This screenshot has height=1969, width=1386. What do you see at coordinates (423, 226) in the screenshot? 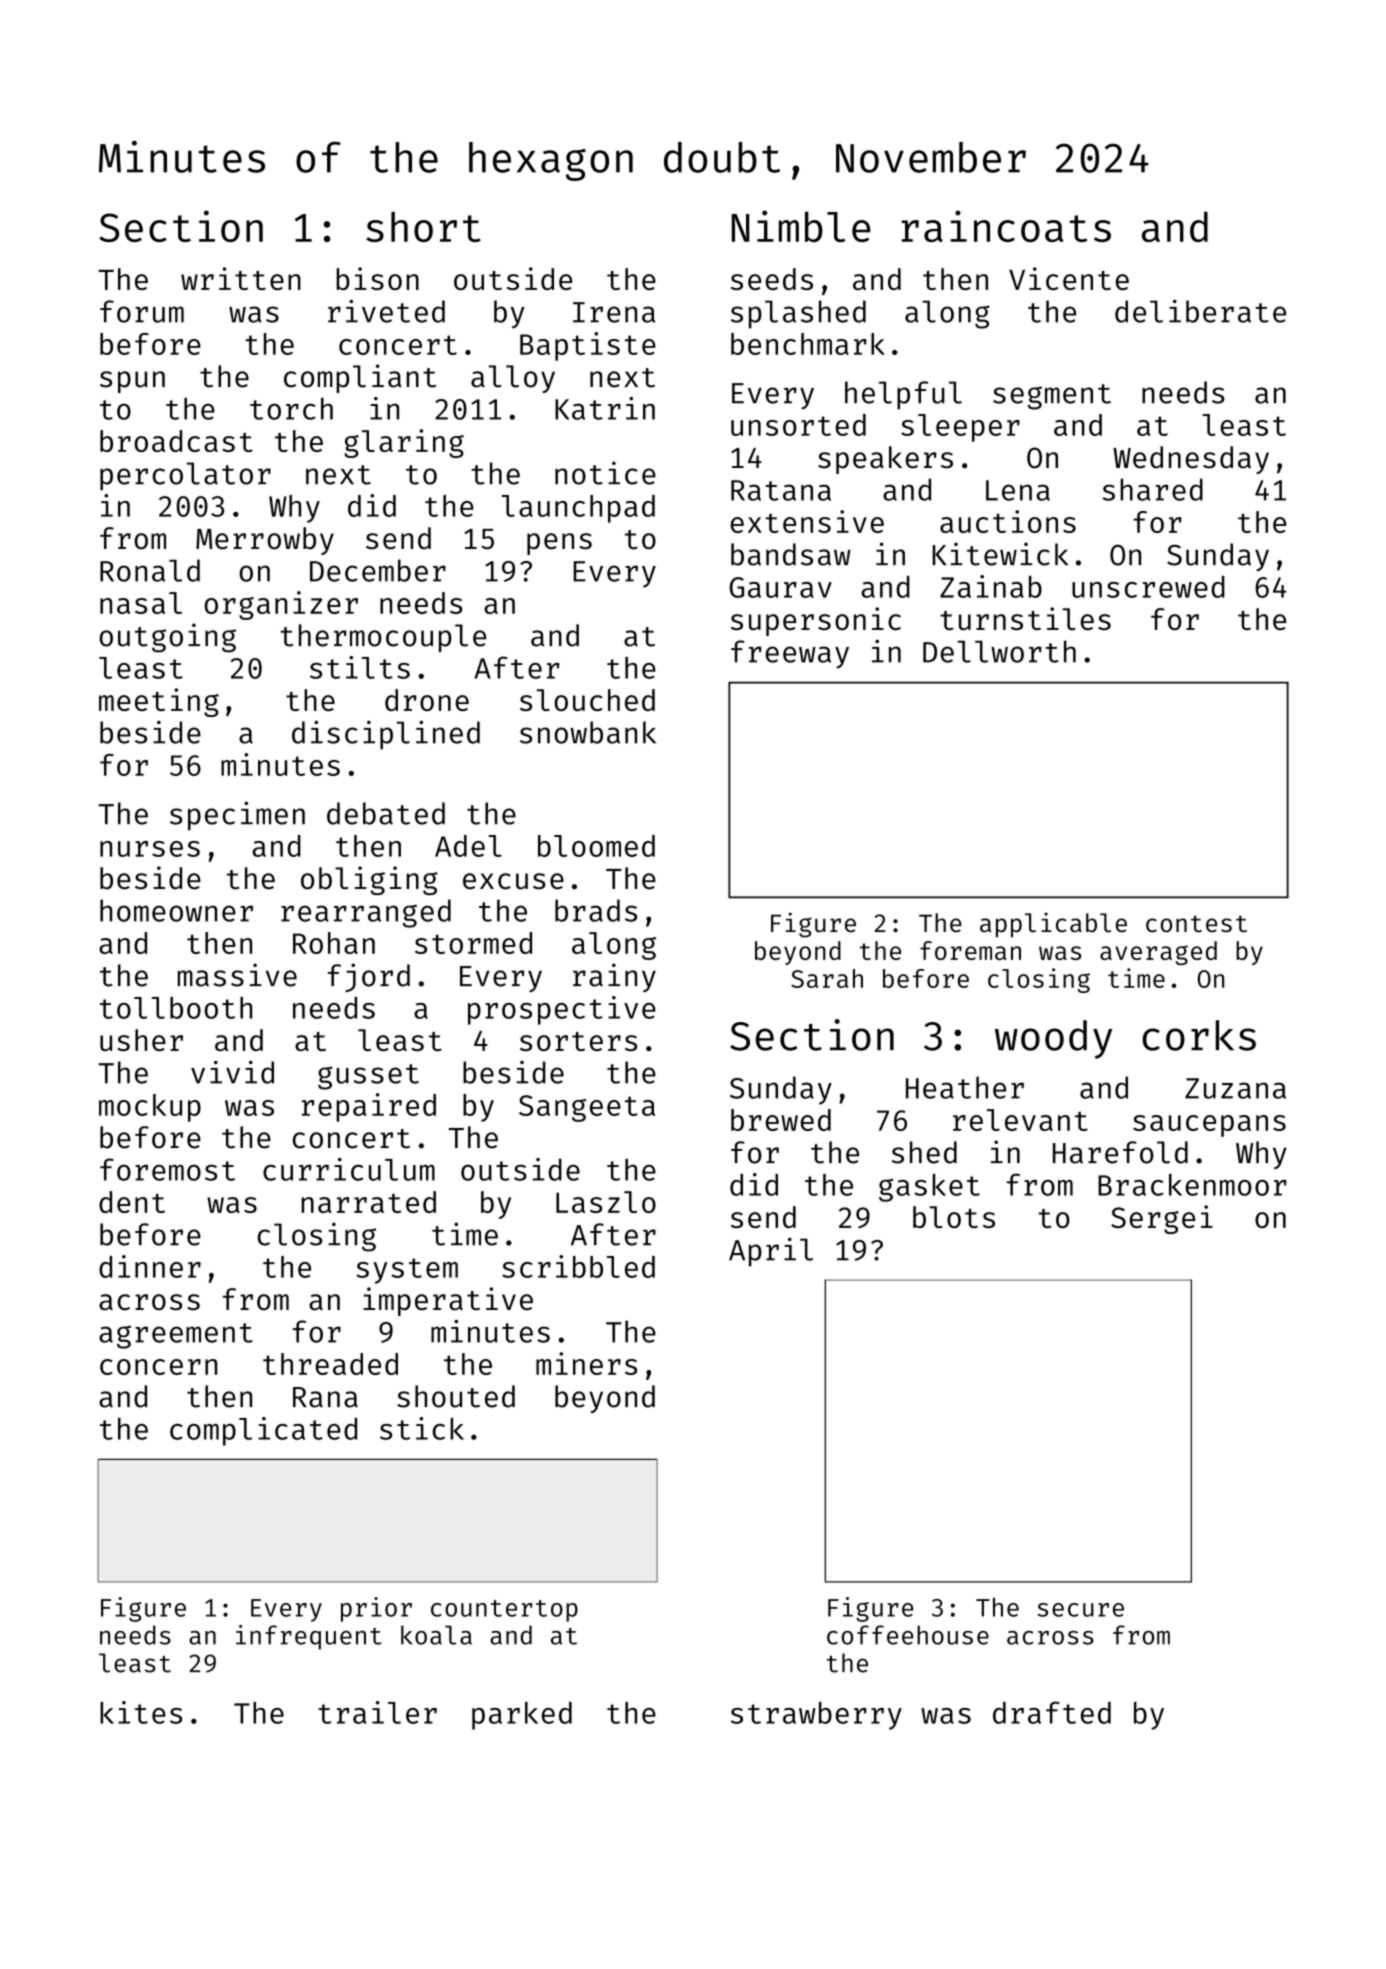
I see `short` at bounding box center [423, 226].
